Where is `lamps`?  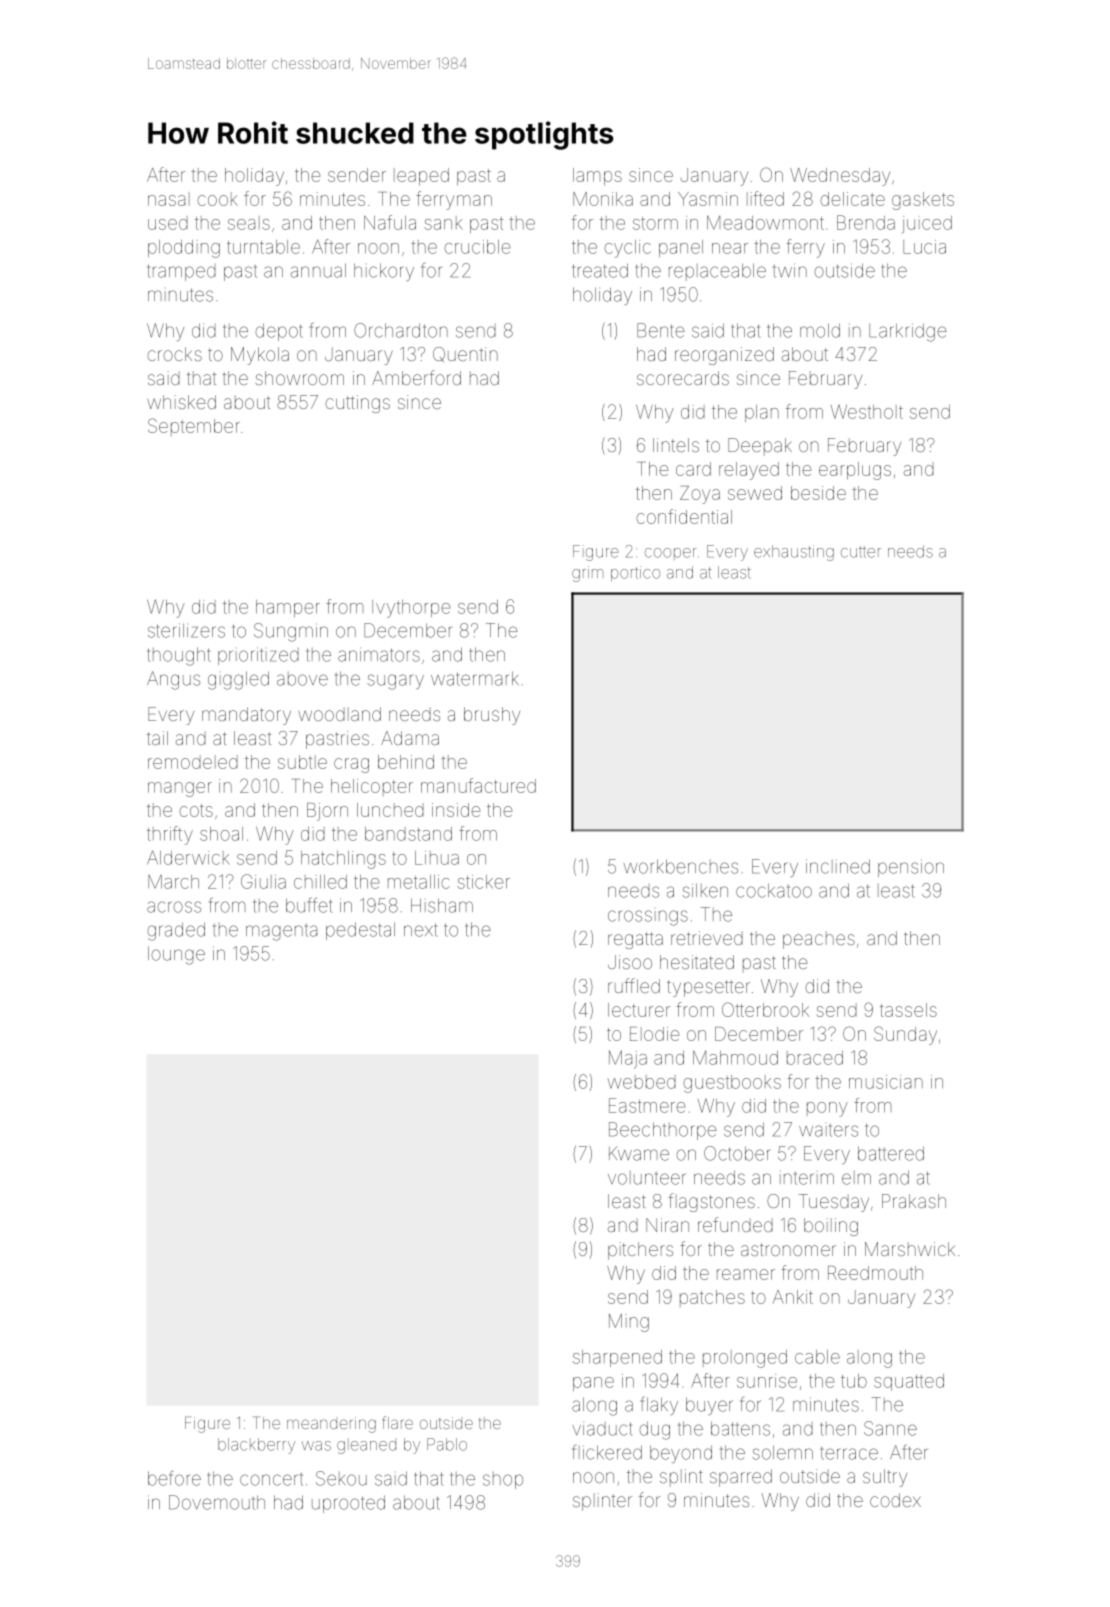 lamps is located at coordinates (597, 177).
